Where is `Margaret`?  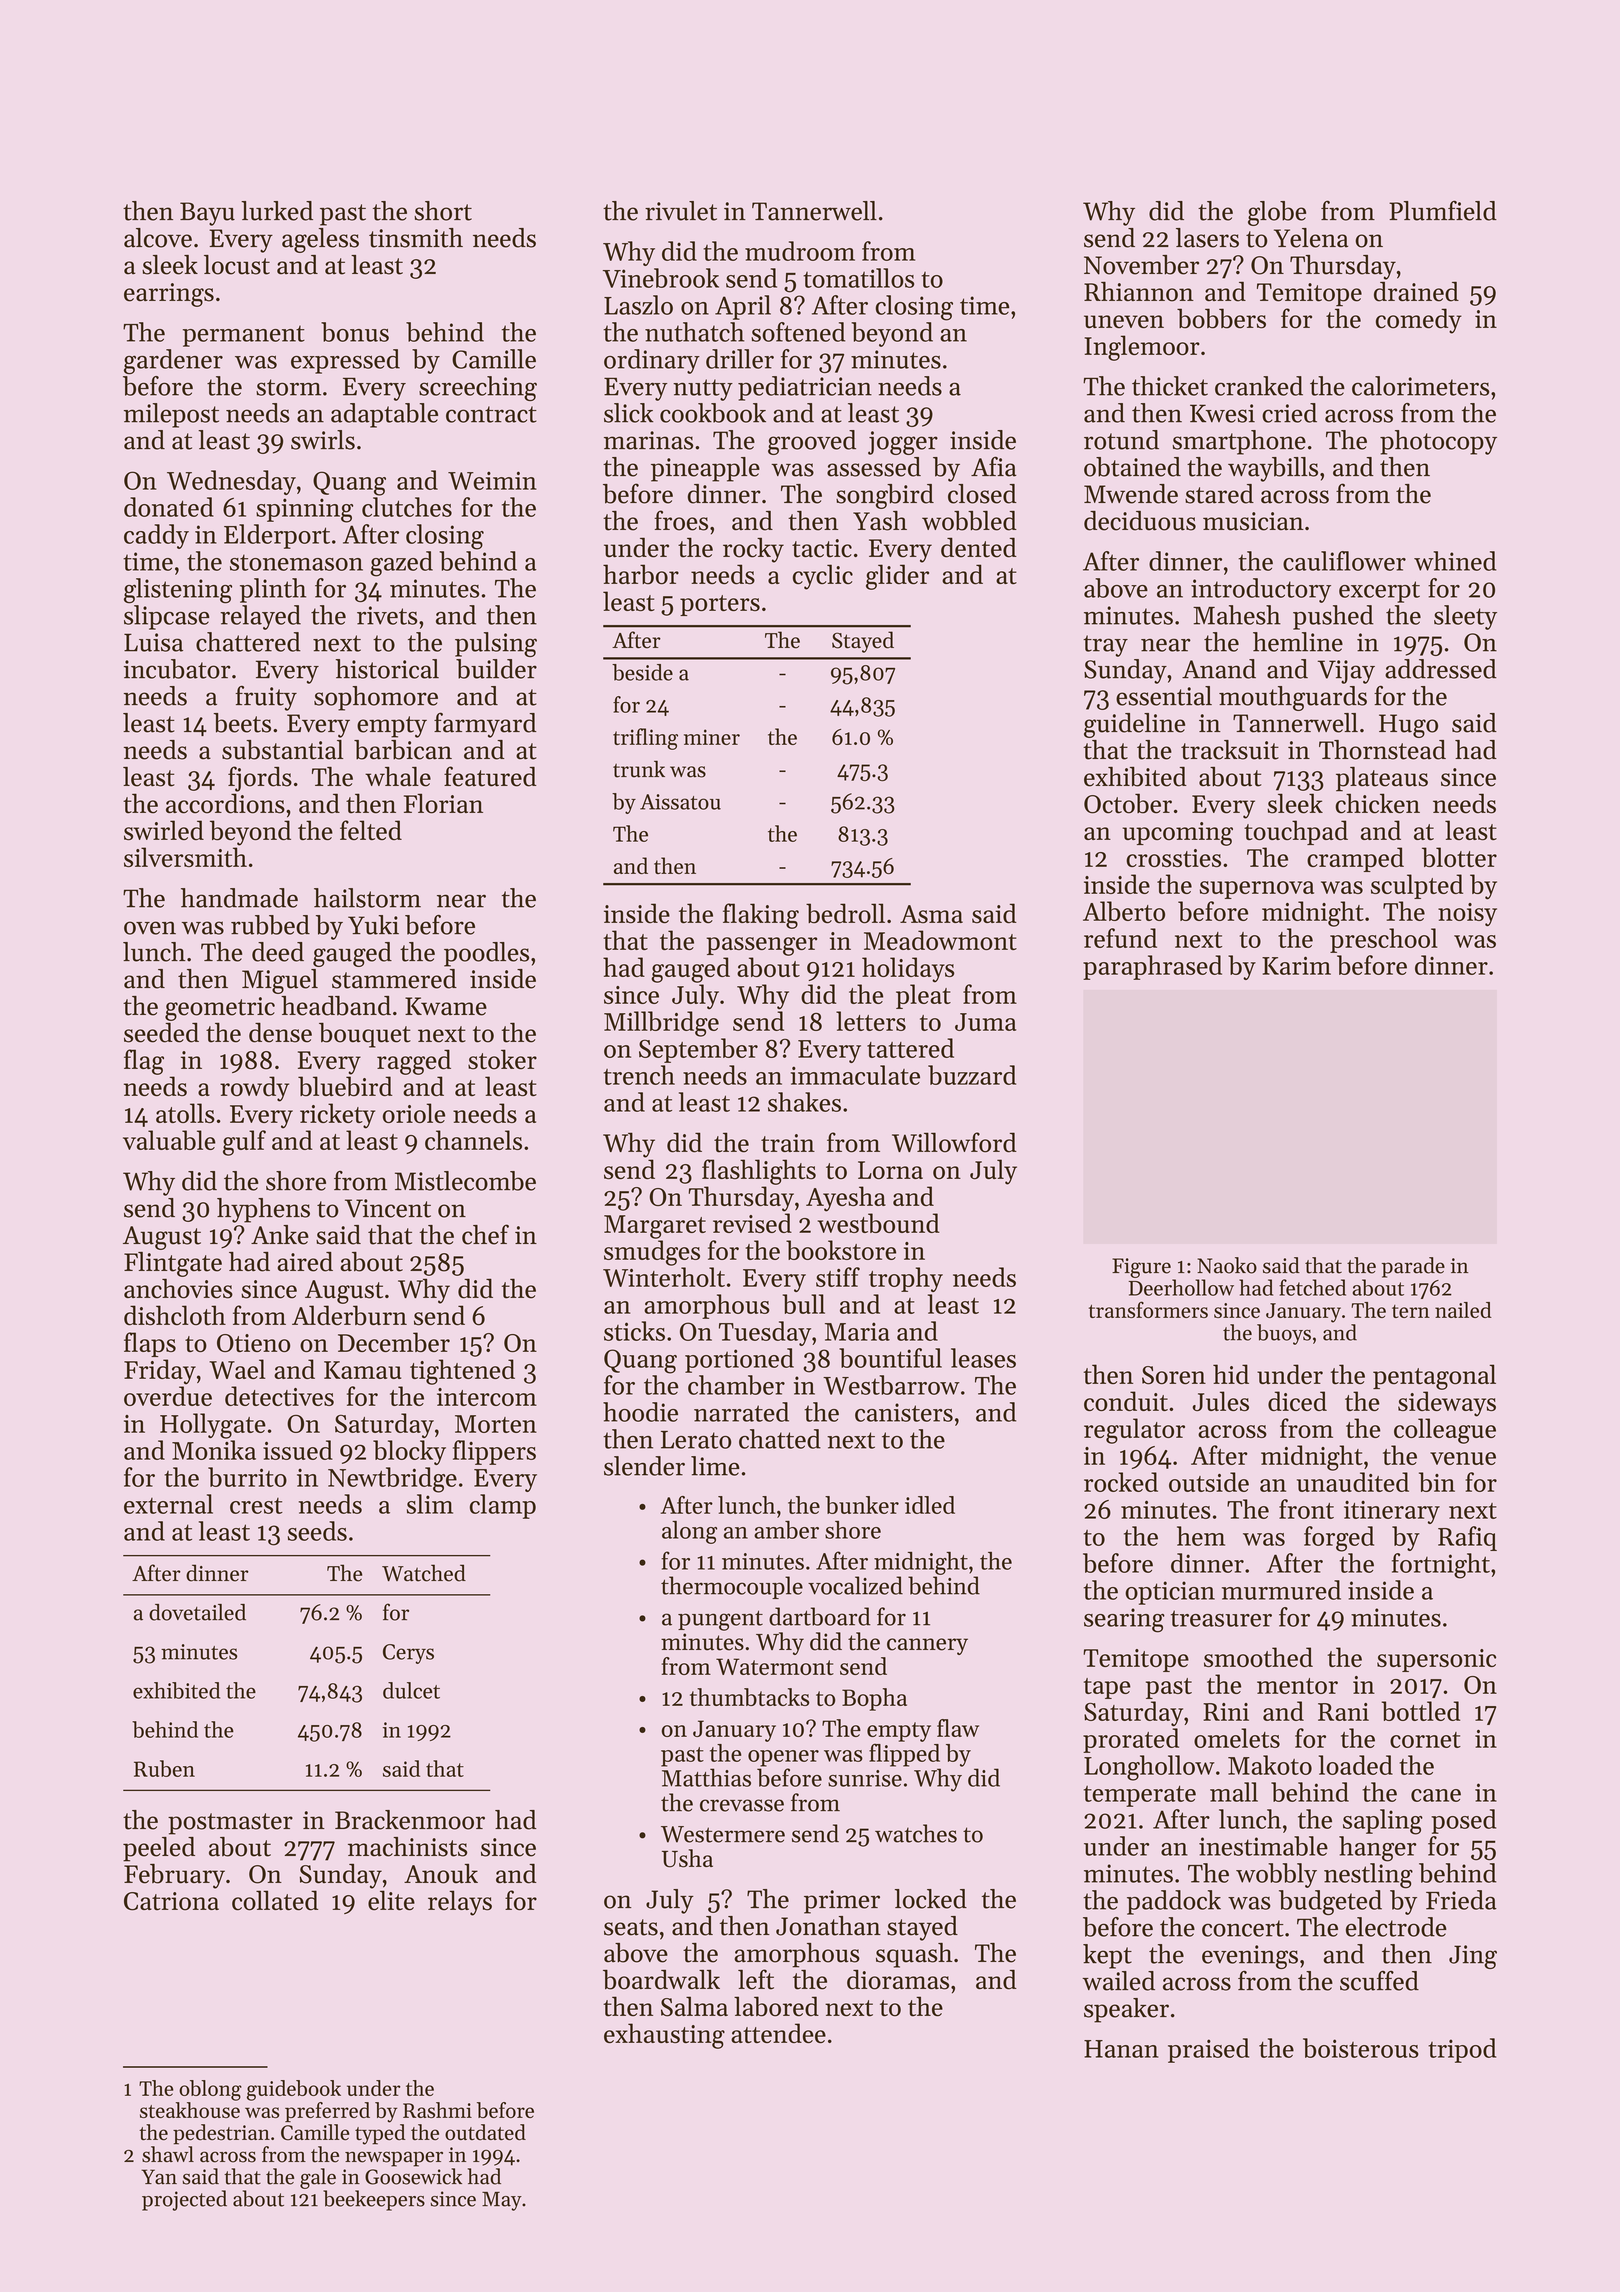
Margaret is located at coordinates (655, 1227).
